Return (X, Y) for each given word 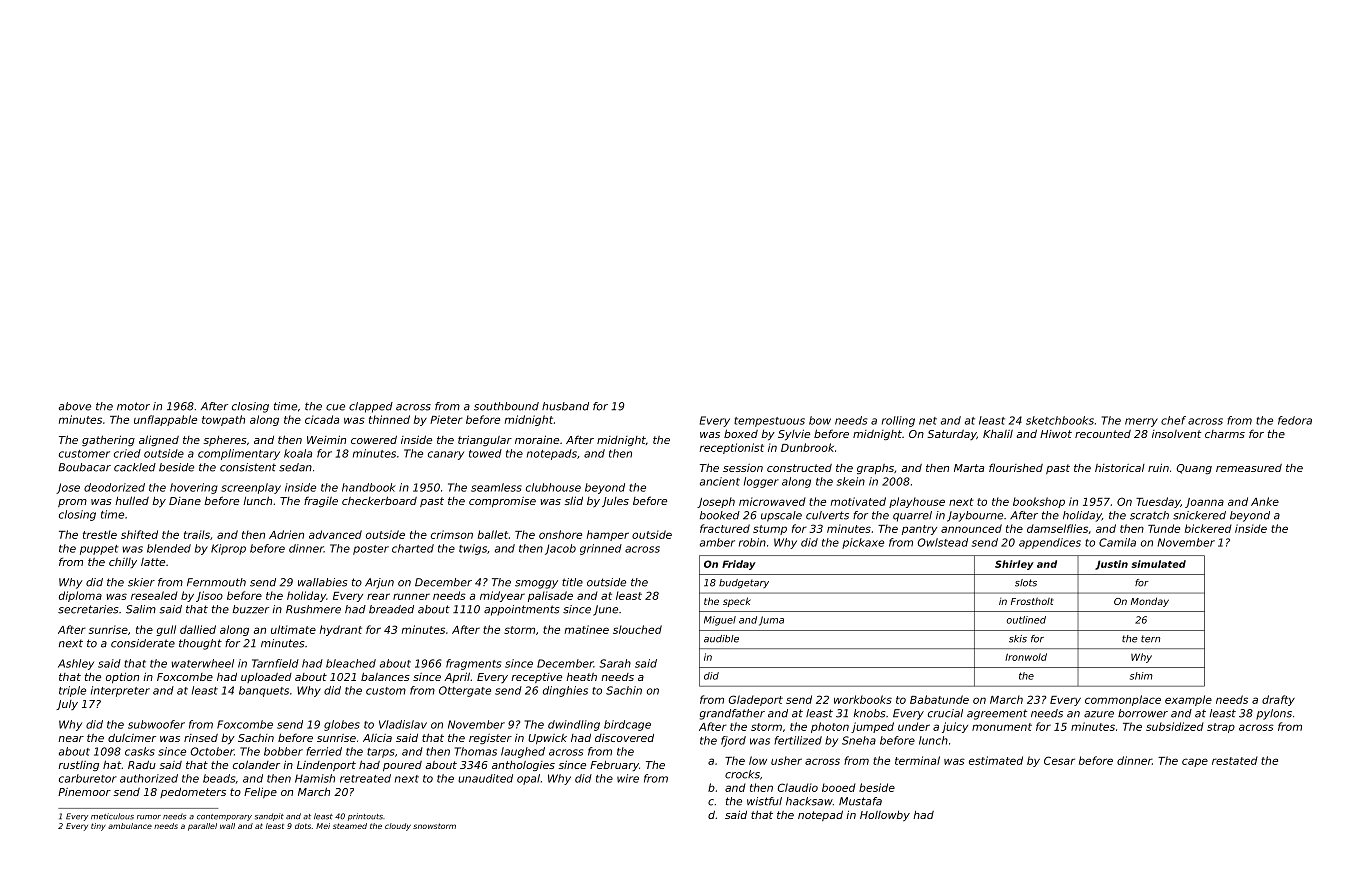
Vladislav (403, 724)
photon (830, 727)
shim (1141, 676)
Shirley (1014, 565)
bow (820, 420)
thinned (389, 419)
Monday (1150, 602)
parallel (202, 827)
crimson (452, 534)
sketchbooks (1060, 420)
